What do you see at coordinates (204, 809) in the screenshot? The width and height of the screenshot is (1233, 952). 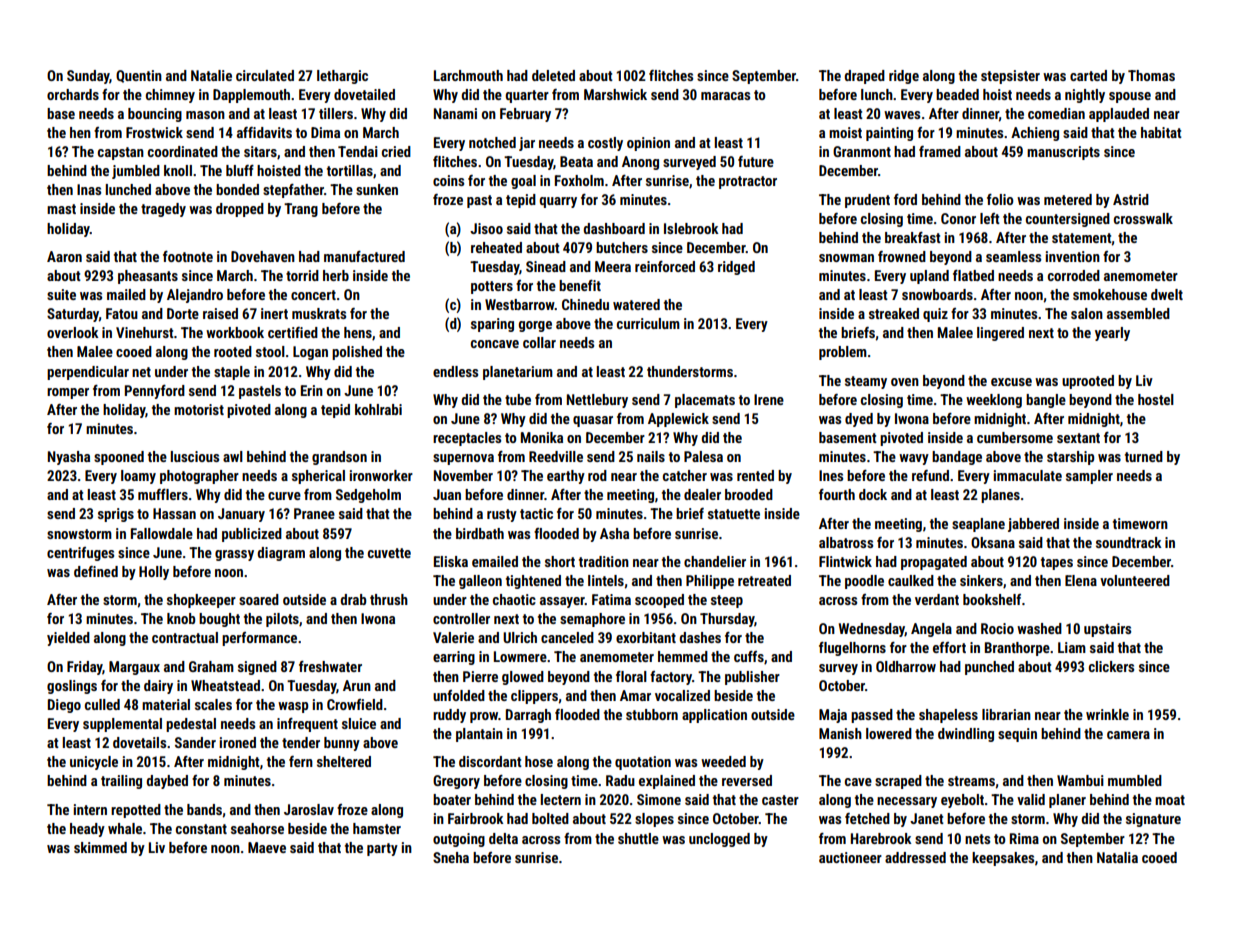 I see `bands` at bounding box center [204, 809].
